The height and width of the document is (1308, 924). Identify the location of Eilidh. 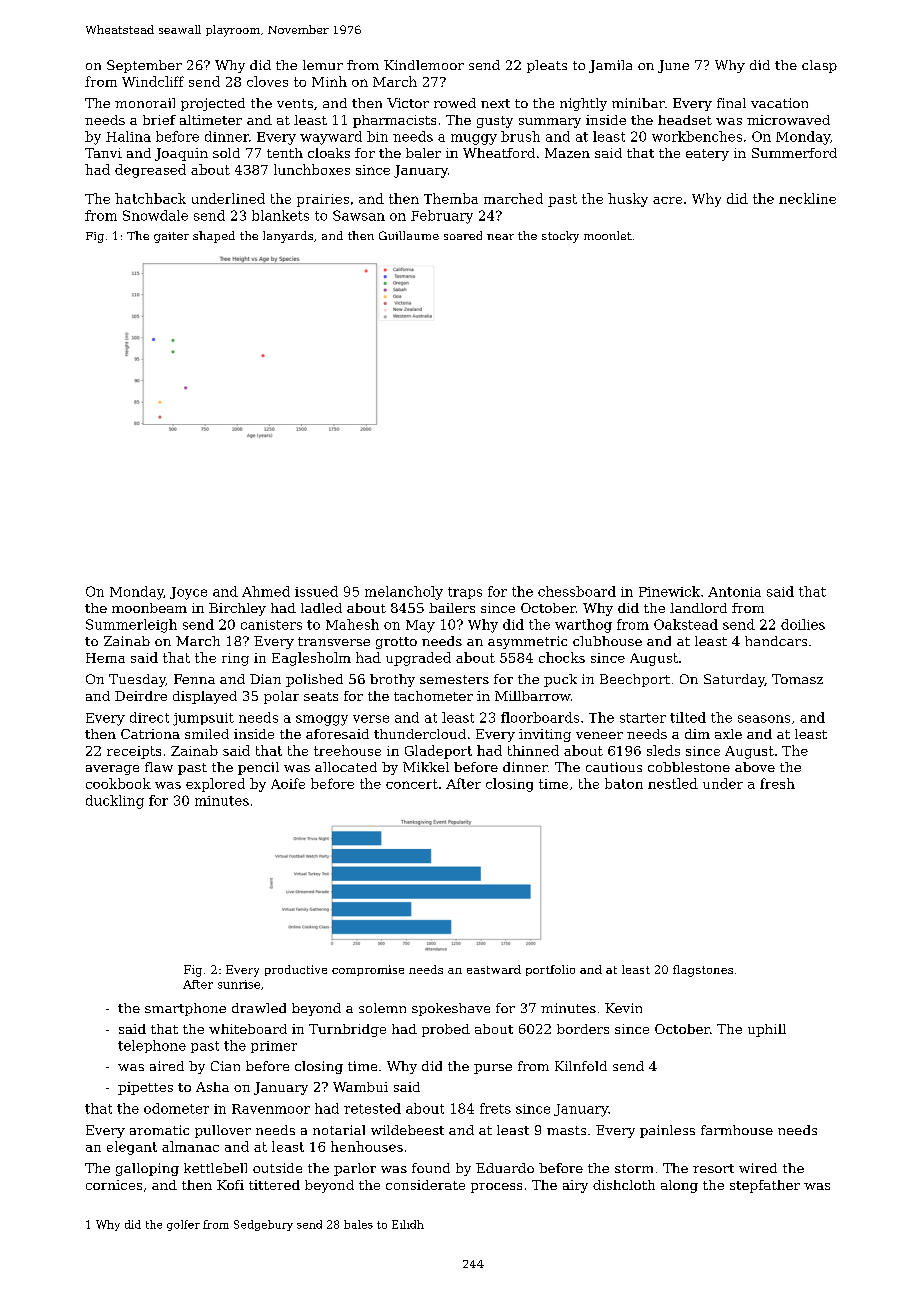
(408, 1224).
